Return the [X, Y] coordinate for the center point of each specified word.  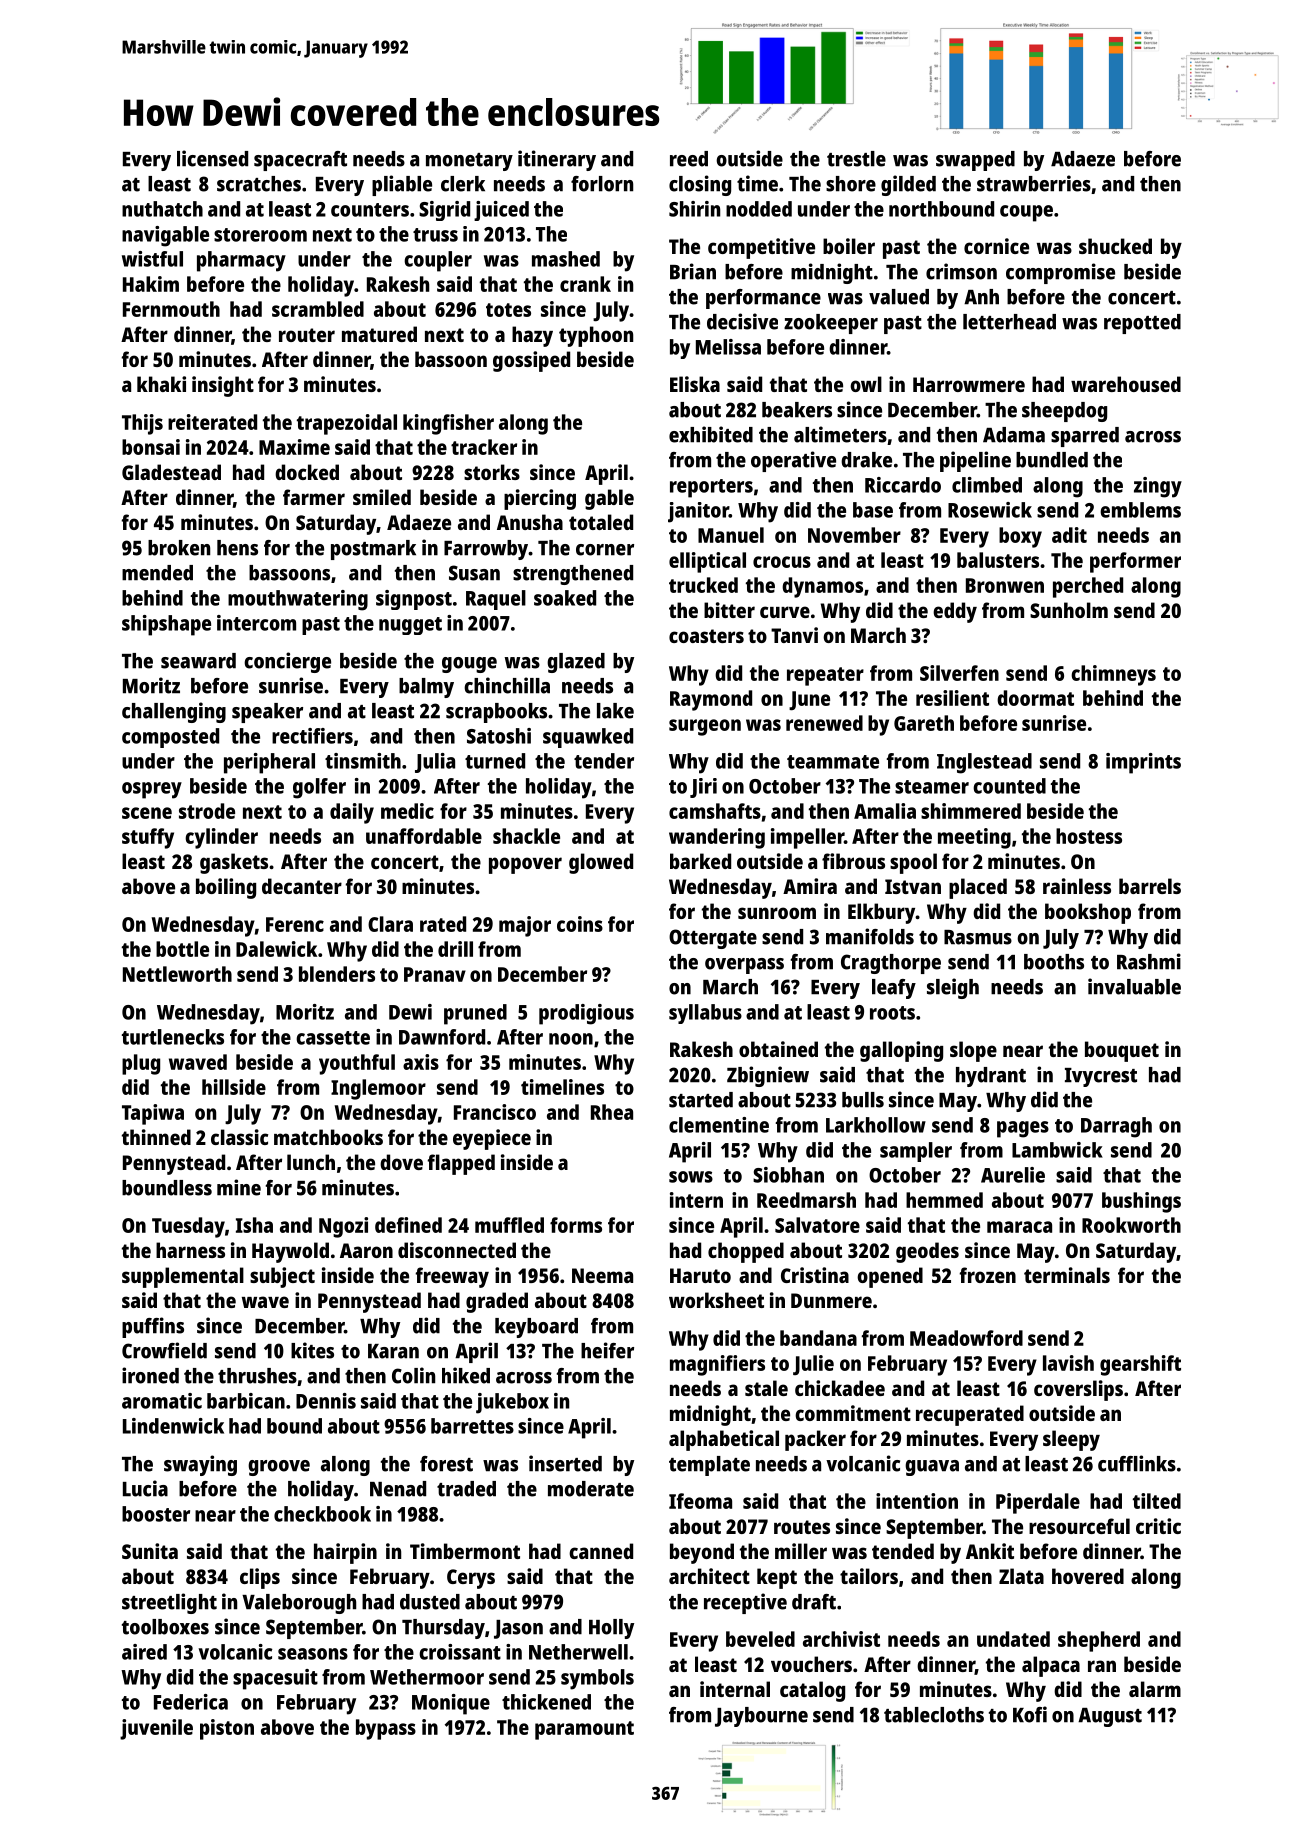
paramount [584, 1730]
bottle [182, 949]
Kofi [1030, 1714]
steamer [932, 787]
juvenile [156, 1729]
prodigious [586, 1014]
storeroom [260, 235]
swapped [975, 161]
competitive [761, 248]
